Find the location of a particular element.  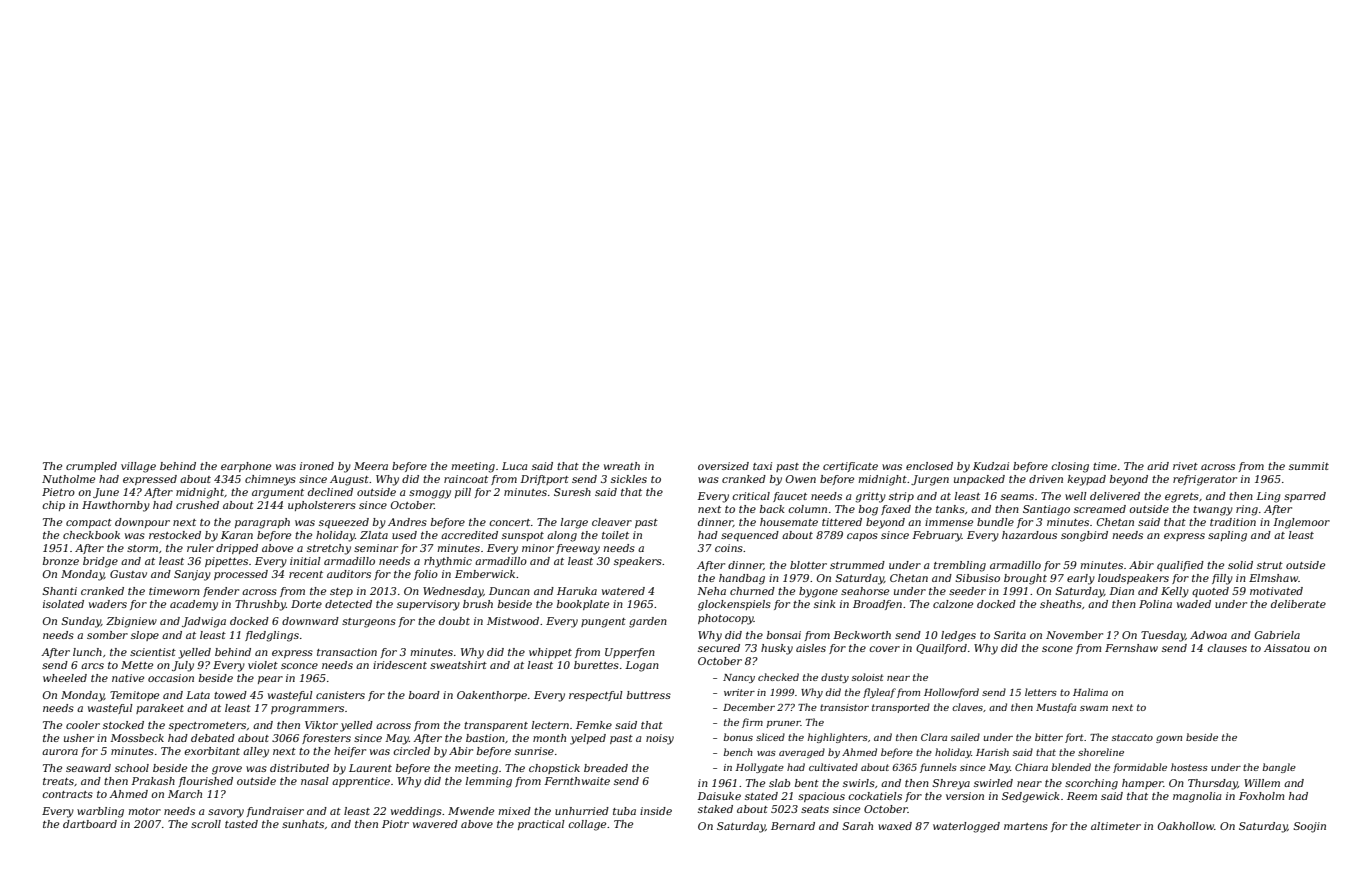

Suresh is located at coordinates (572, 492).
